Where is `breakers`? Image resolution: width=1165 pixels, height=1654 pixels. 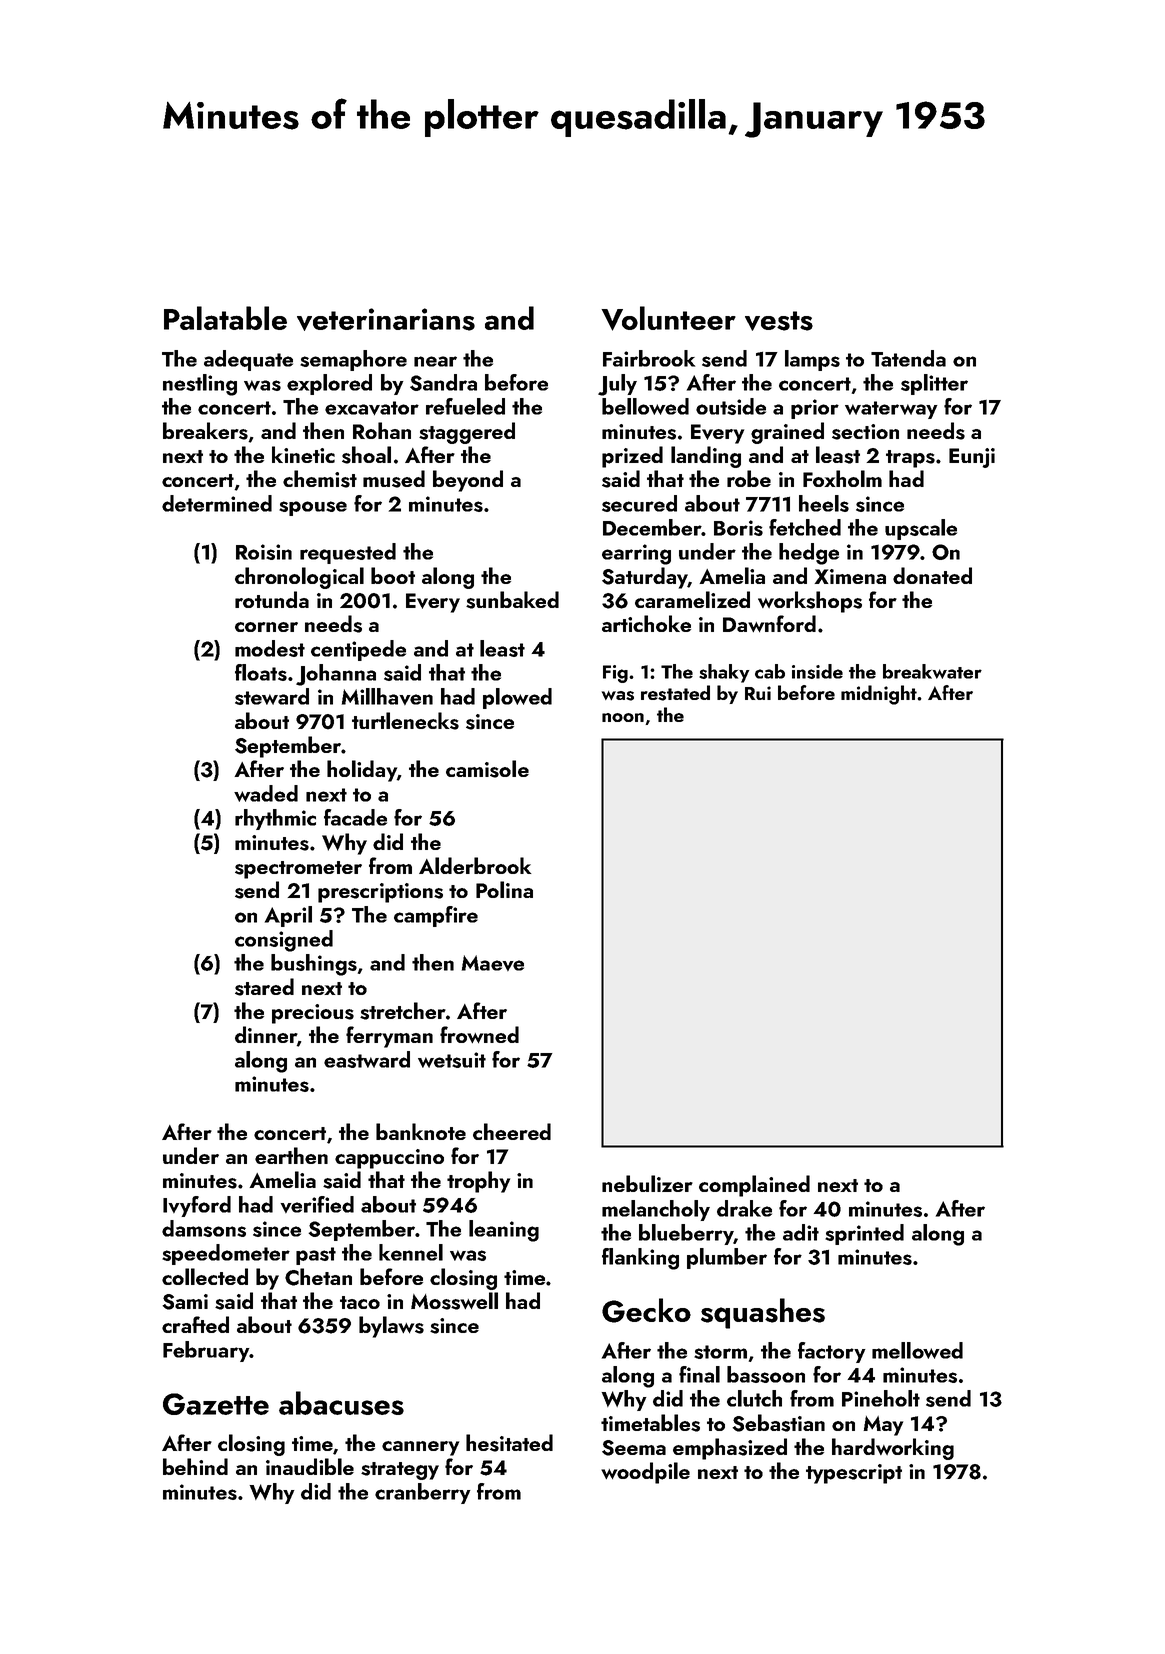
breakers is located at coordinates (205, 431).
